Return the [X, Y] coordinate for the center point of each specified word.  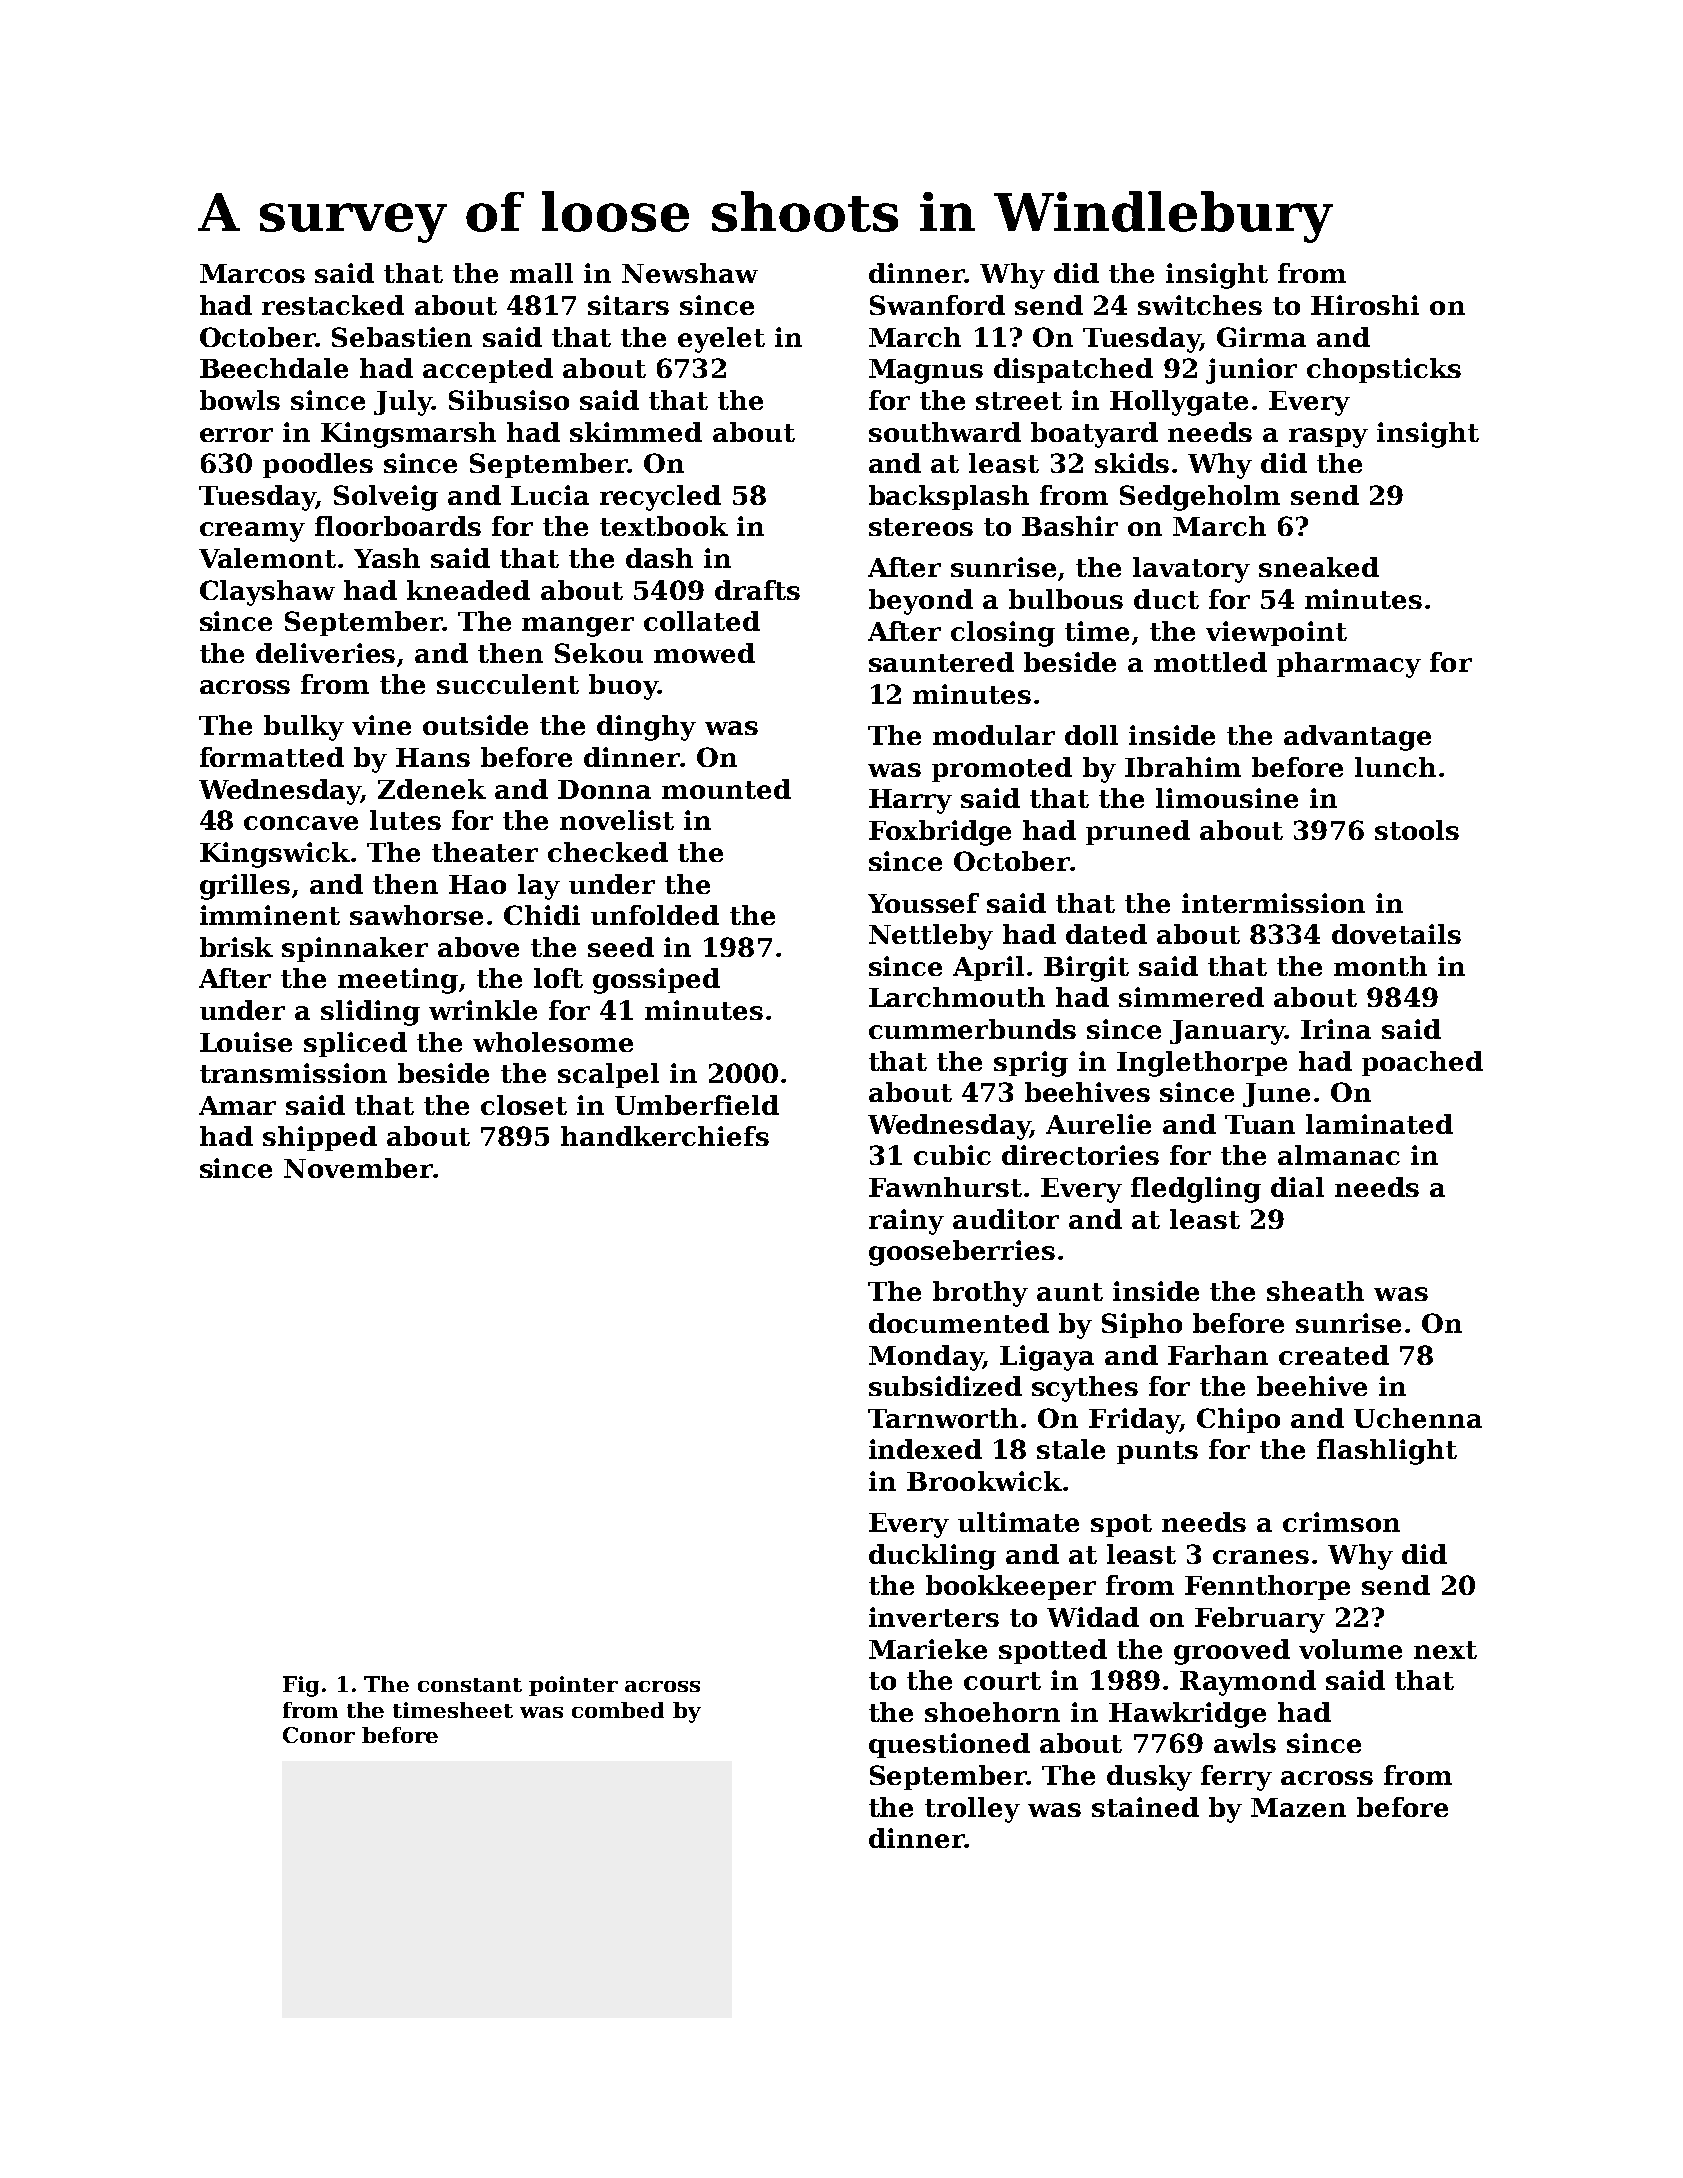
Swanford [937, 305]
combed [618, 1710]
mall [541, 273]
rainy [906, 1222]
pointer [573, 1686]
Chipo [1238, 1420]
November [358, 1168]
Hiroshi [1365, 305]
